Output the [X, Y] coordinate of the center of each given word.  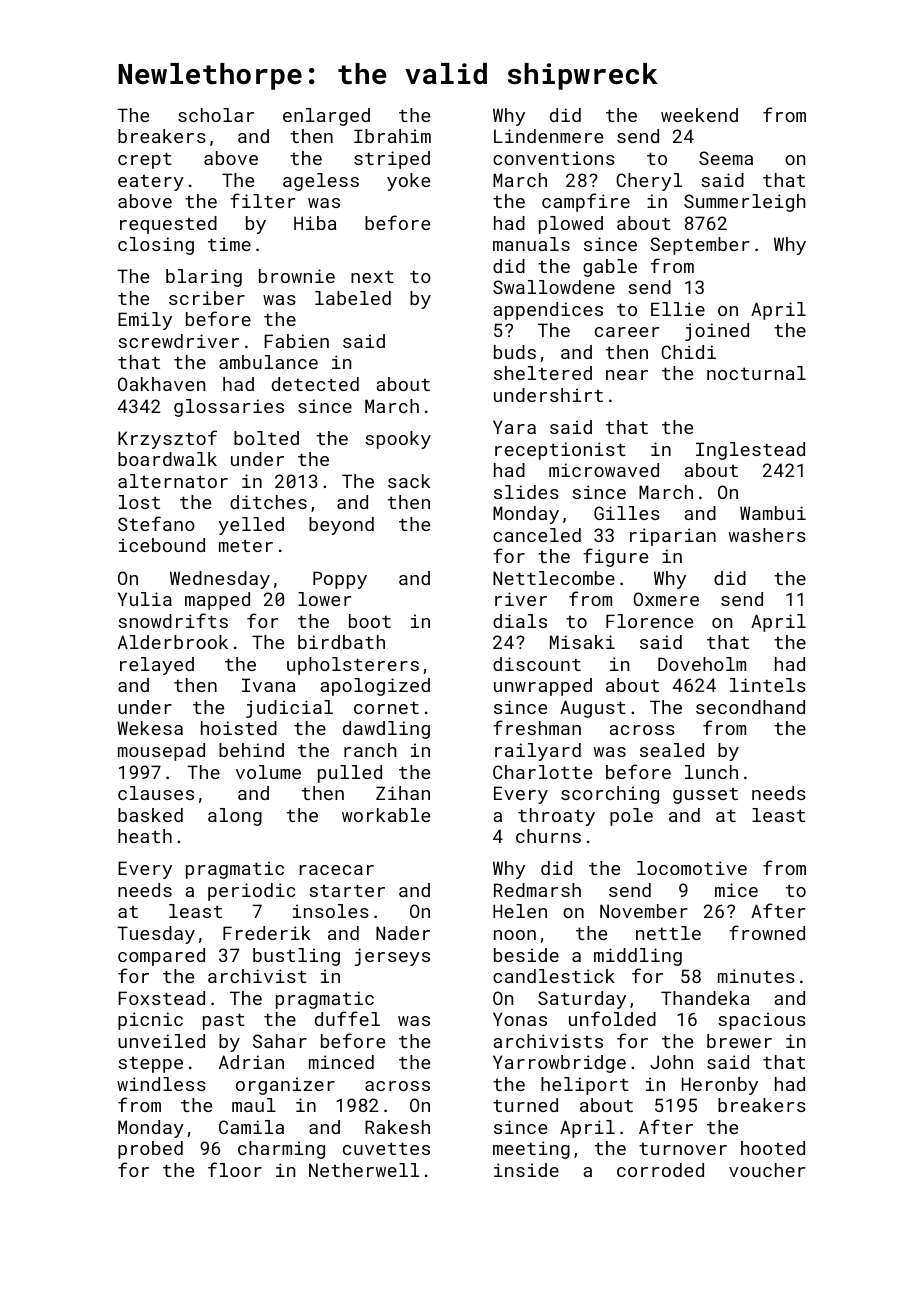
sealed [672, 750]
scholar [216, 115]
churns [548, 836]
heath [145, 836]
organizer [285, 1086]
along [235, 817]
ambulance [268, 362]
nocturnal [756, 373]
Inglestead [750, 451]
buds [515, 352]
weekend [699, 115]
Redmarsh [537, 890]
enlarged [326, 117]
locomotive [692, 868]
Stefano [156, 523]
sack [409, 481]
